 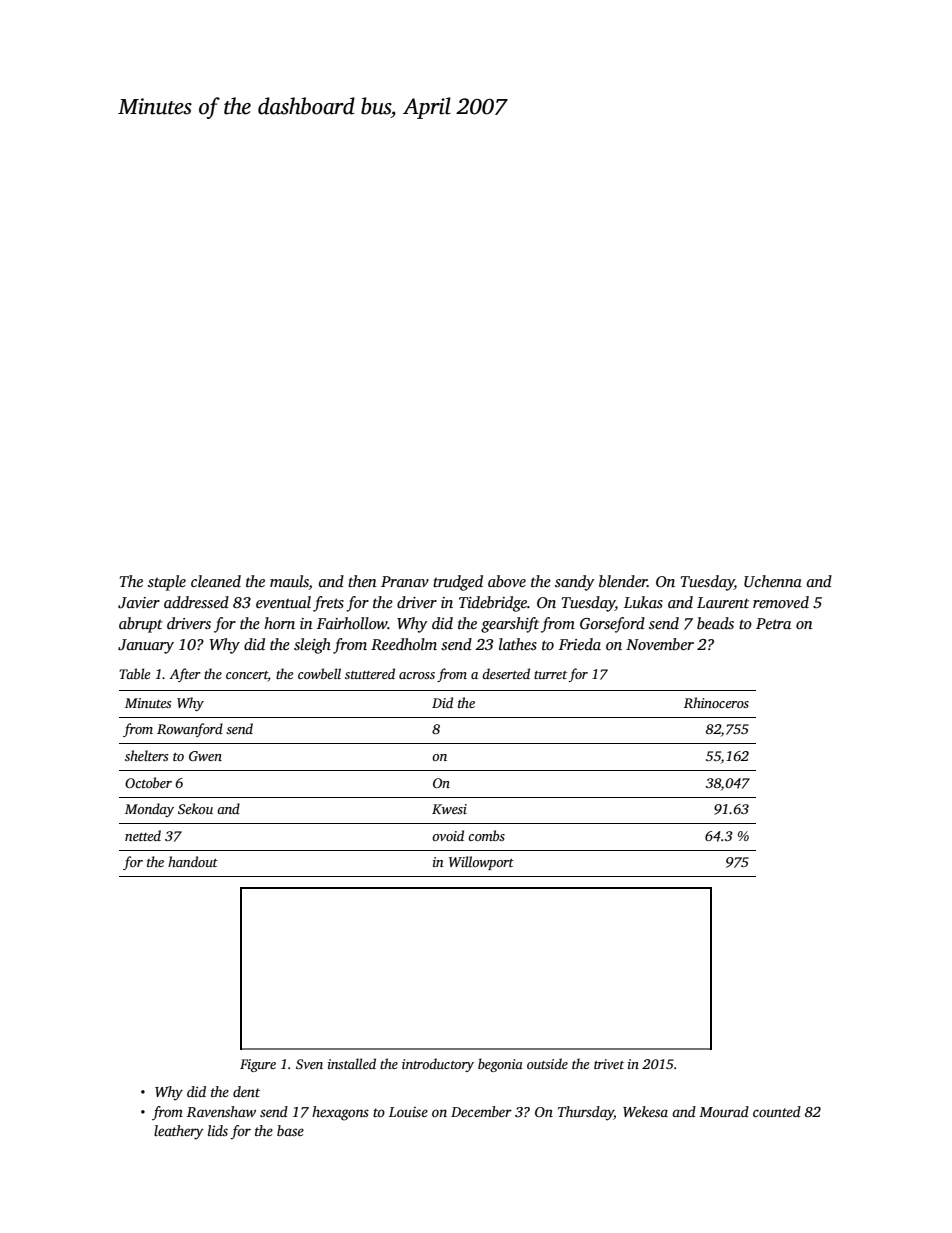 What do you see at coordinates (574, 583) in the screenshot?
I see `sandy` at bounding box center [574, 583].
